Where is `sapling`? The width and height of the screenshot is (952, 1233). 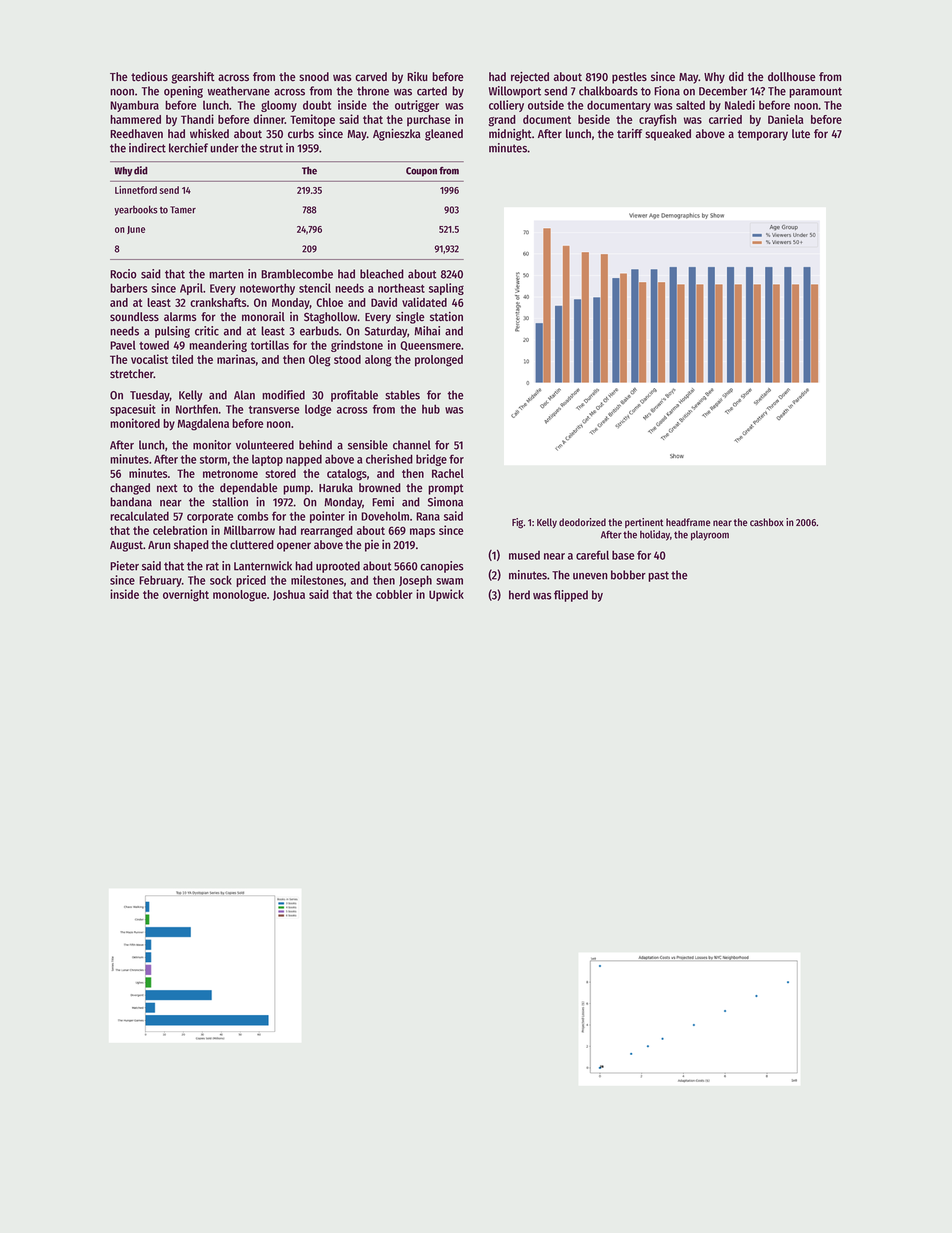
sapling is located at coordinates (446, 289).
